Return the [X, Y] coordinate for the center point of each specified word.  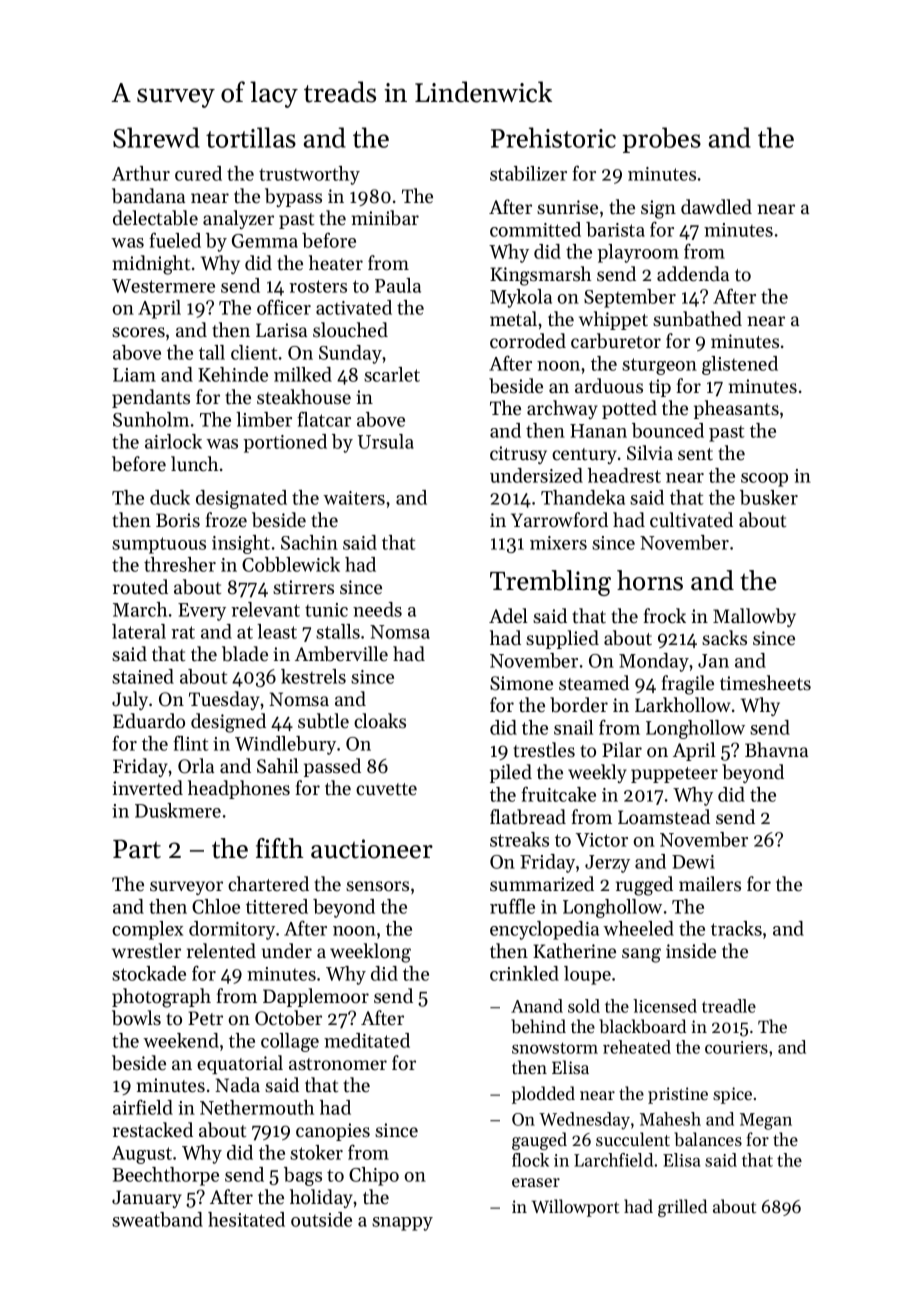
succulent [633, 1139]
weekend [181, 1040]
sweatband [157, 1219]
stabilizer [528, 173]
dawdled [716, 207]
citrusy [518, 455]
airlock [173, 441]
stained [143, 676]
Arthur [141, 173]
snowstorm [555, 1048]
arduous [609, 386]
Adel [508, 616]
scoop [764, 480]
